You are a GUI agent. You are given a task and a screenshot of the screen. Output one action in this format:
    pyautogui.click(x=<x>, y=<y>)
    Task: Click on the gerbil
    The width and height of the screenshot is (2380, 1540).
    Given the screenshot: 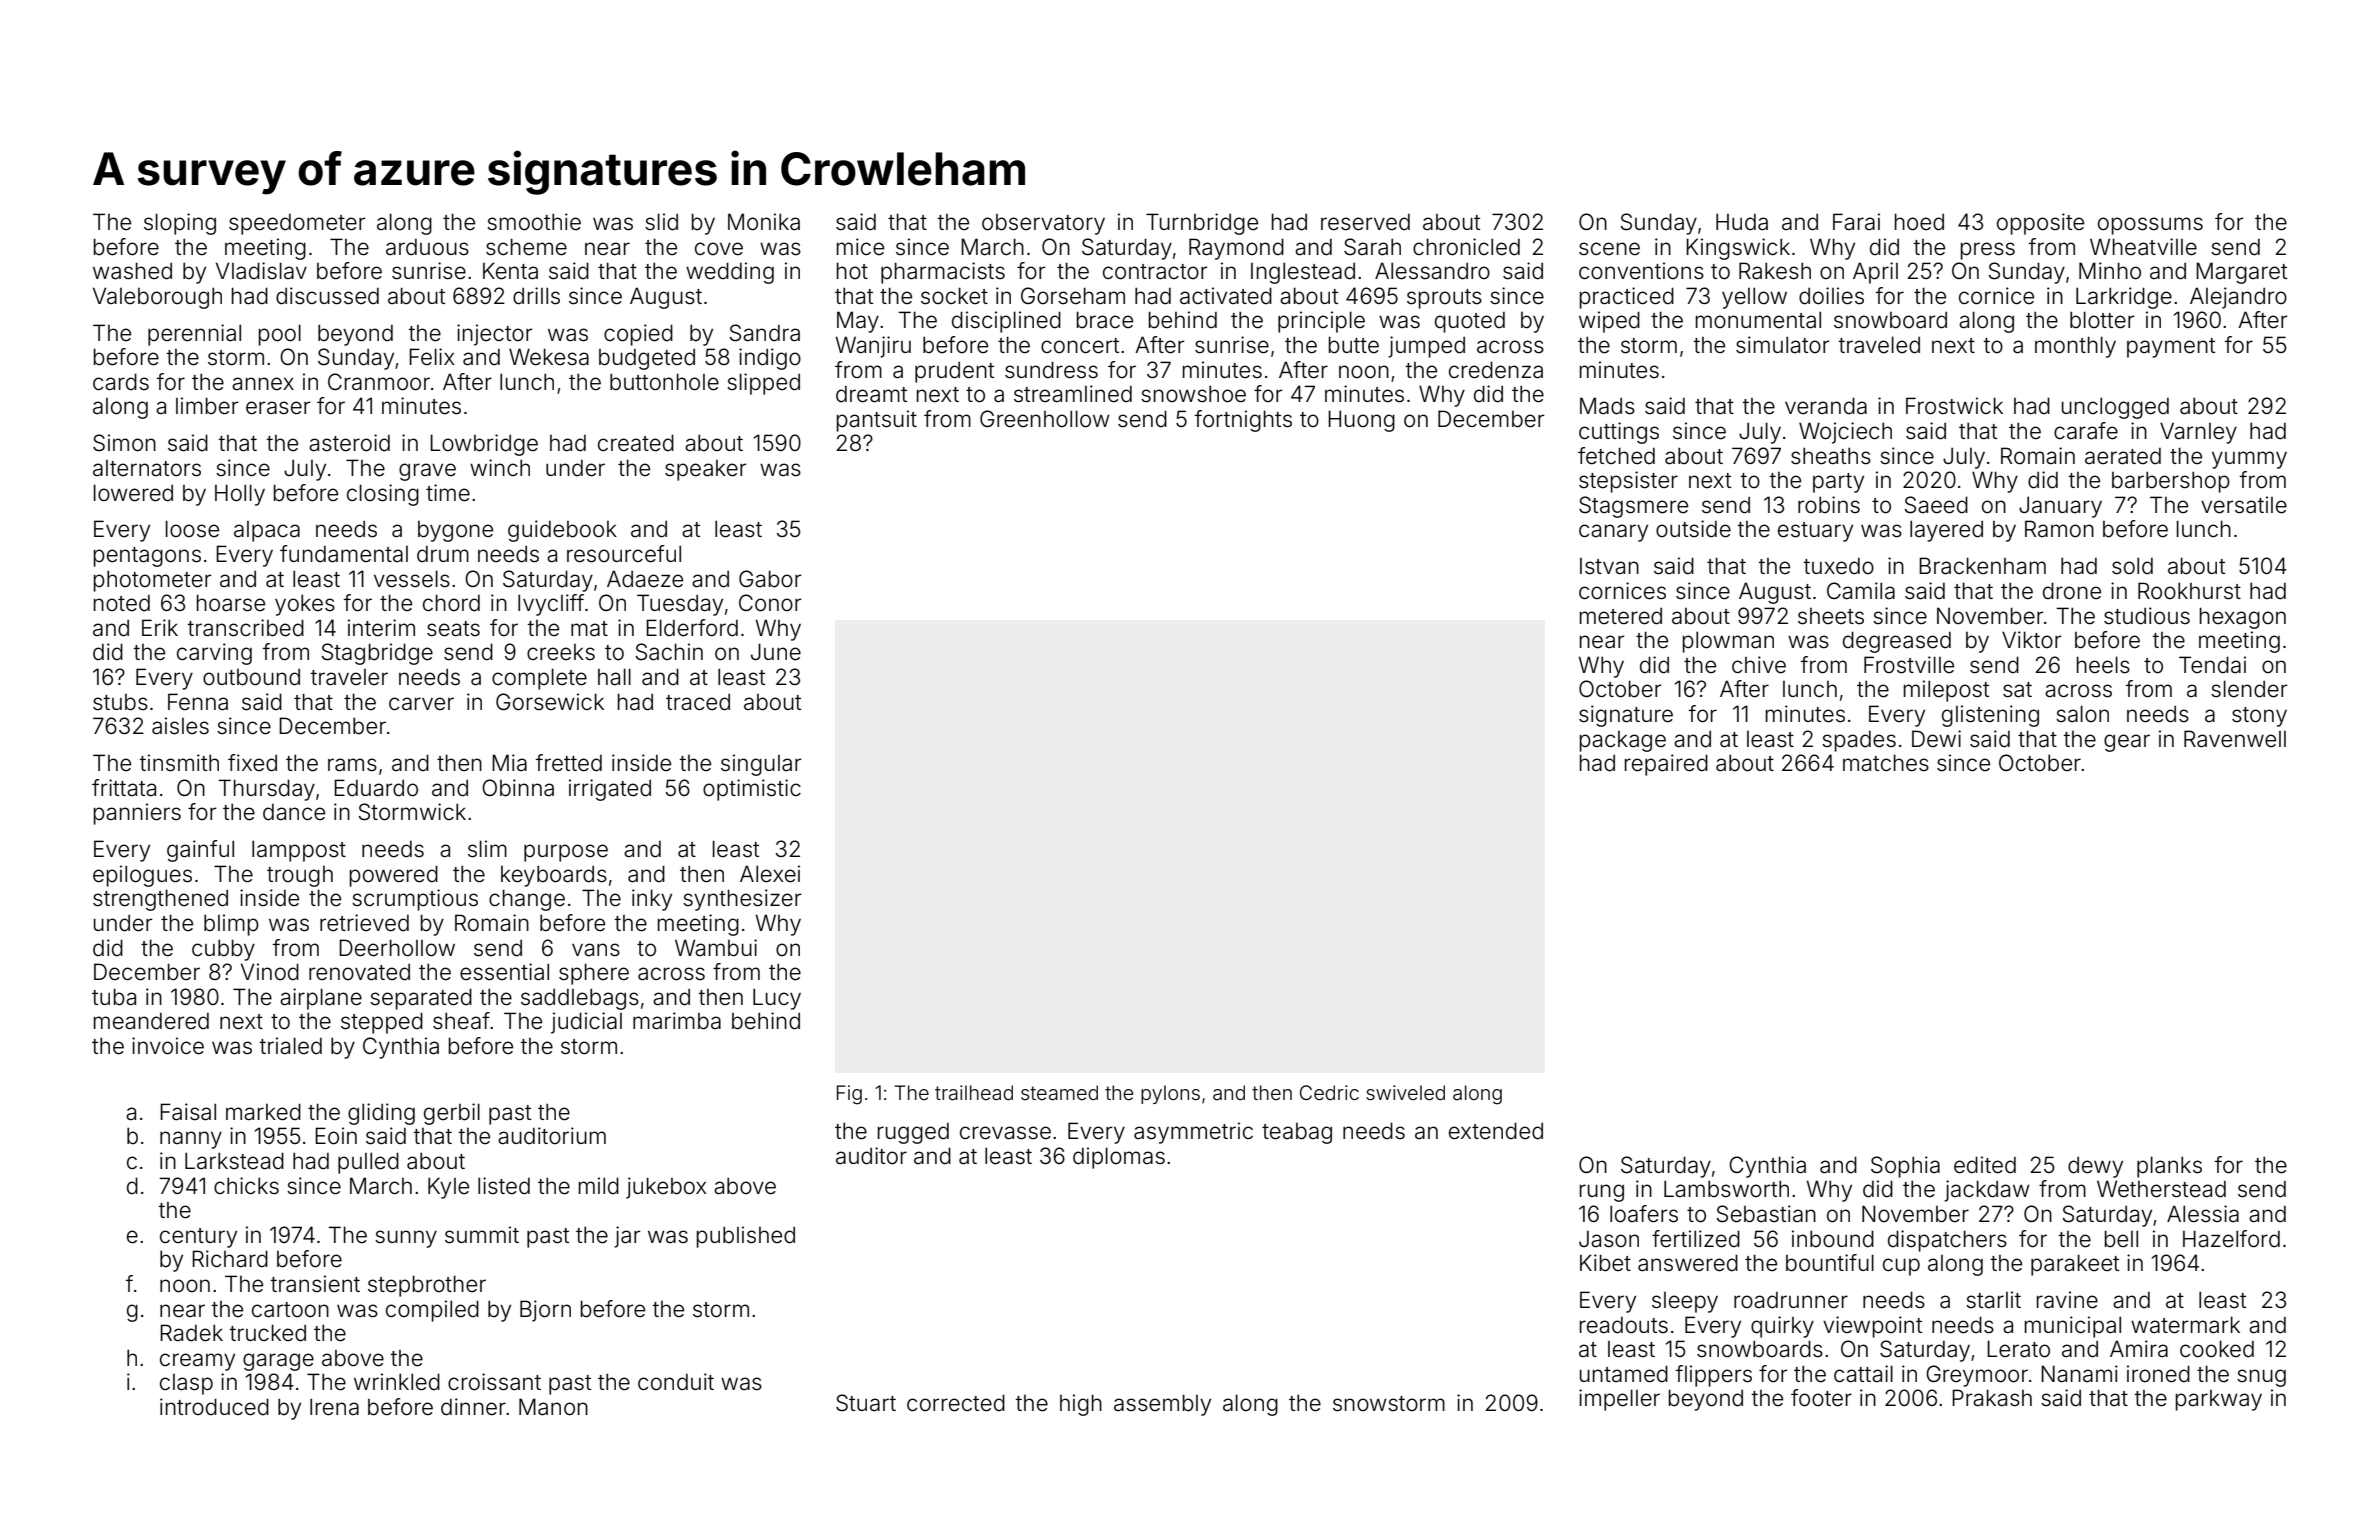 What is the action you would take?
    pyautogui.click(x=452, y=1114)
